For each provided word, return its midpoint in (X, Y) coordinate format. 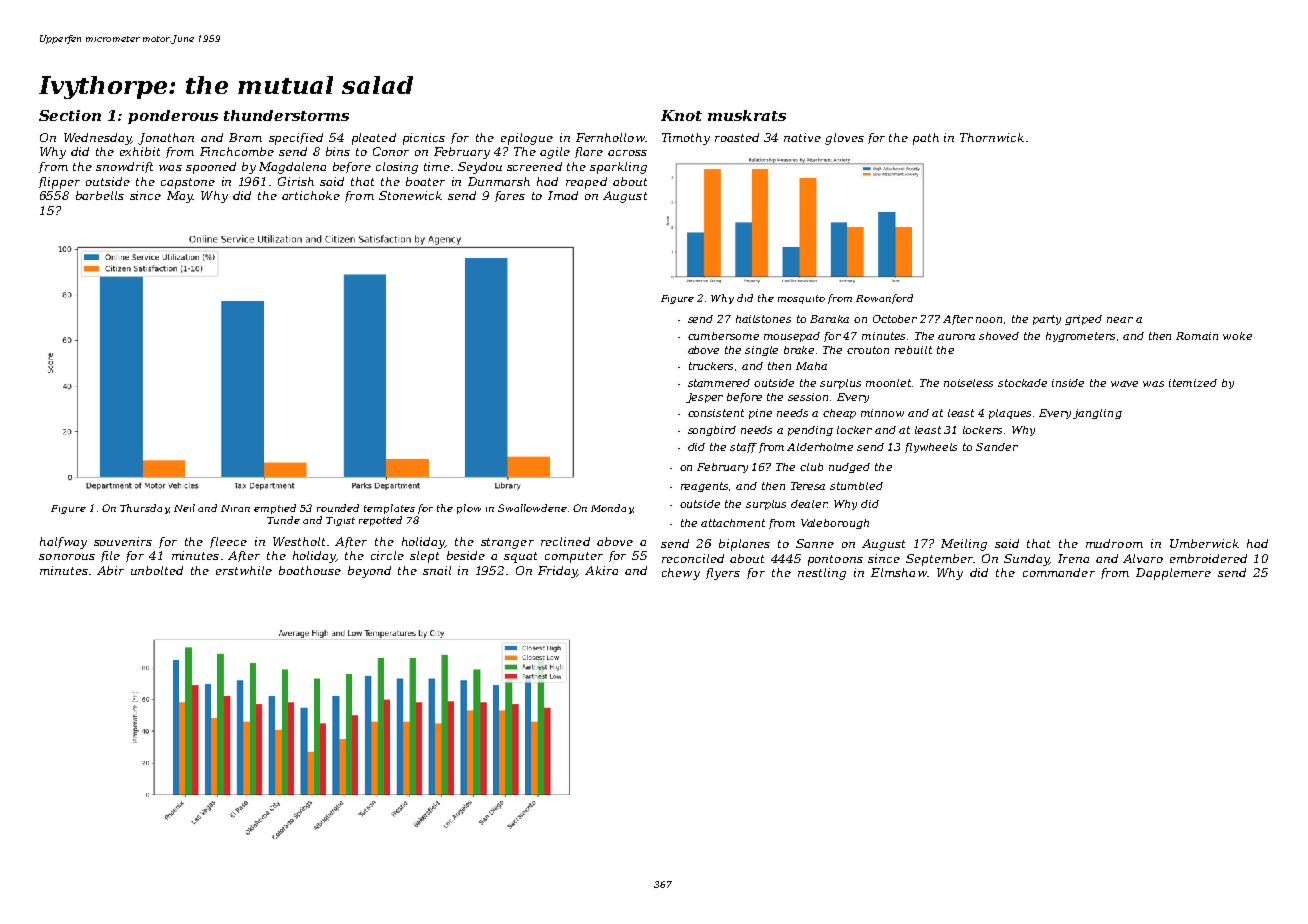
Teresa (808, 486)
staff (743, 448)
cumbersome (723, 336)
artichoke (311, 195)
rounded (338, 508)
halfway (63, 543)
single (761, 351)
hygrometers (1080, 337)
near (1120, 320)
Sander (997, 447)
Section (70, 115)
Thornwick (992, 137)
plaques (1010, 414)
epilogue (527, 139)
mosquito (801, 299)
